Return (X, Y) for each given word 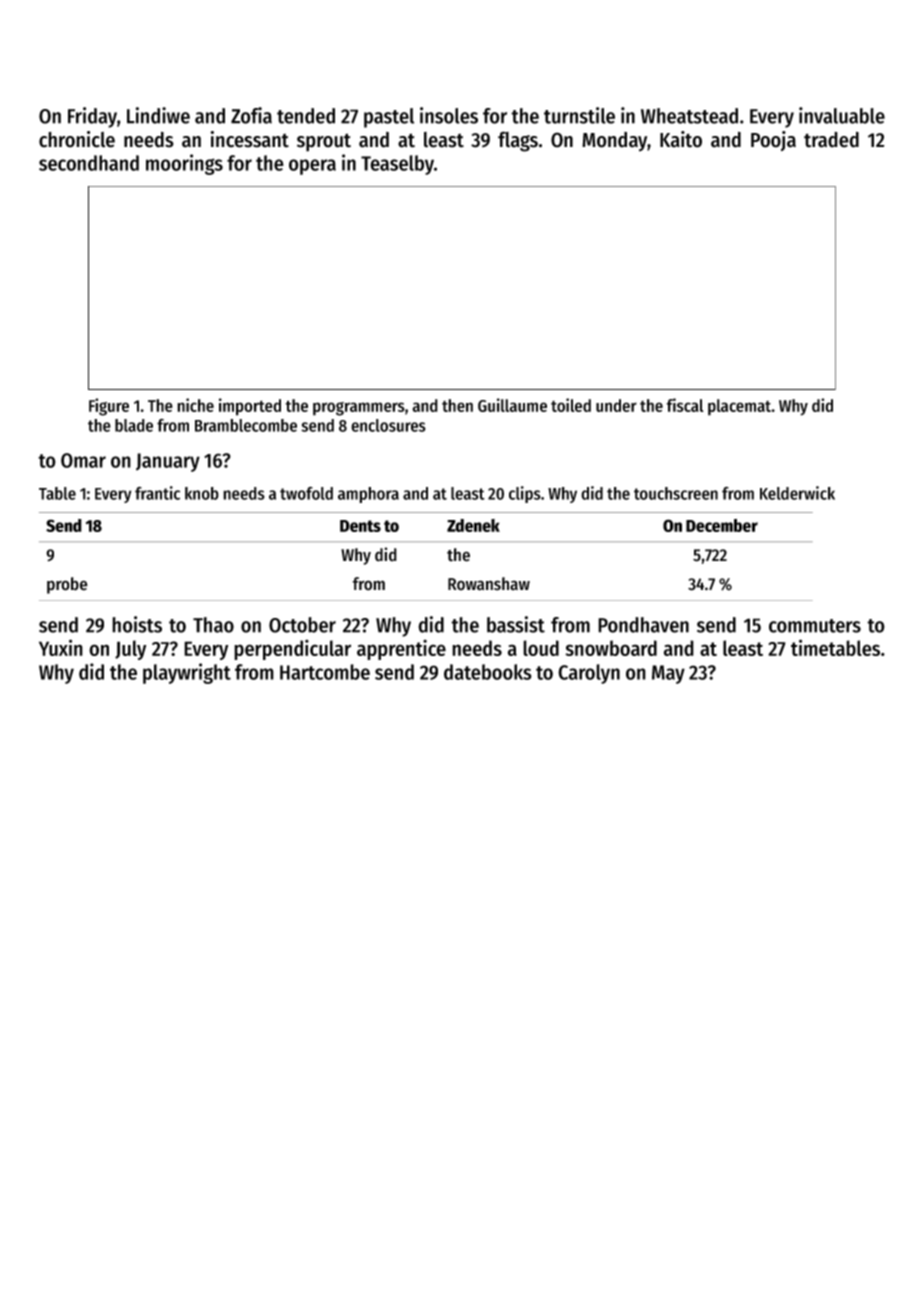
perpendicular (292, 649)
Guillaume (512, 405)
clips (525, 494)
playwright (187, 673)
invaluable (842, 115)
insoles (449, 115)
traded (831, 139)
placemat (739, 407)
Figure (109, 407)
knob (202, 493)
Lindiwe (158, 115)
